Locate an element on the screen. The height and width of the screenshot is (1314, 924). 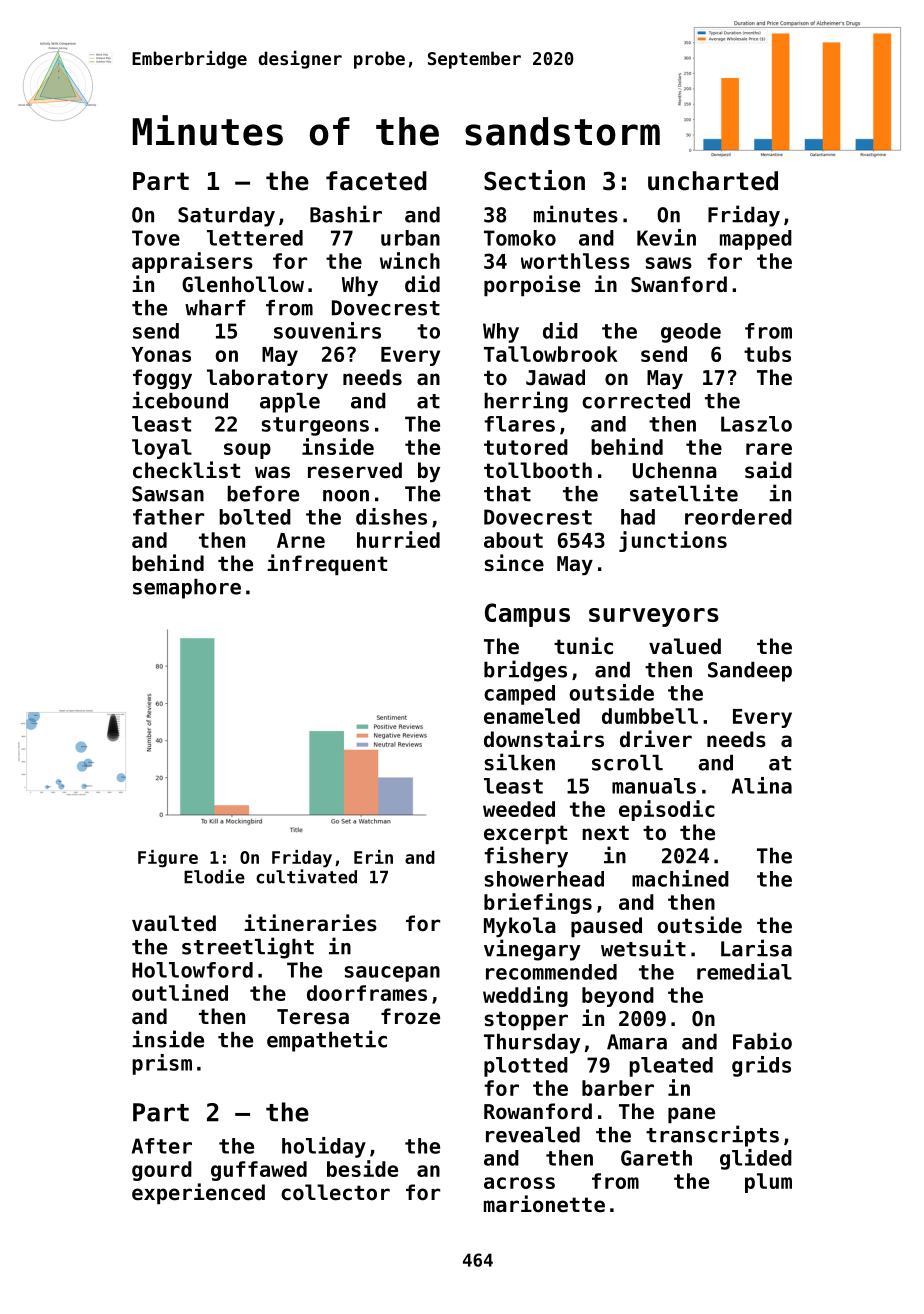
camped is located at coordinates (519, 695).
